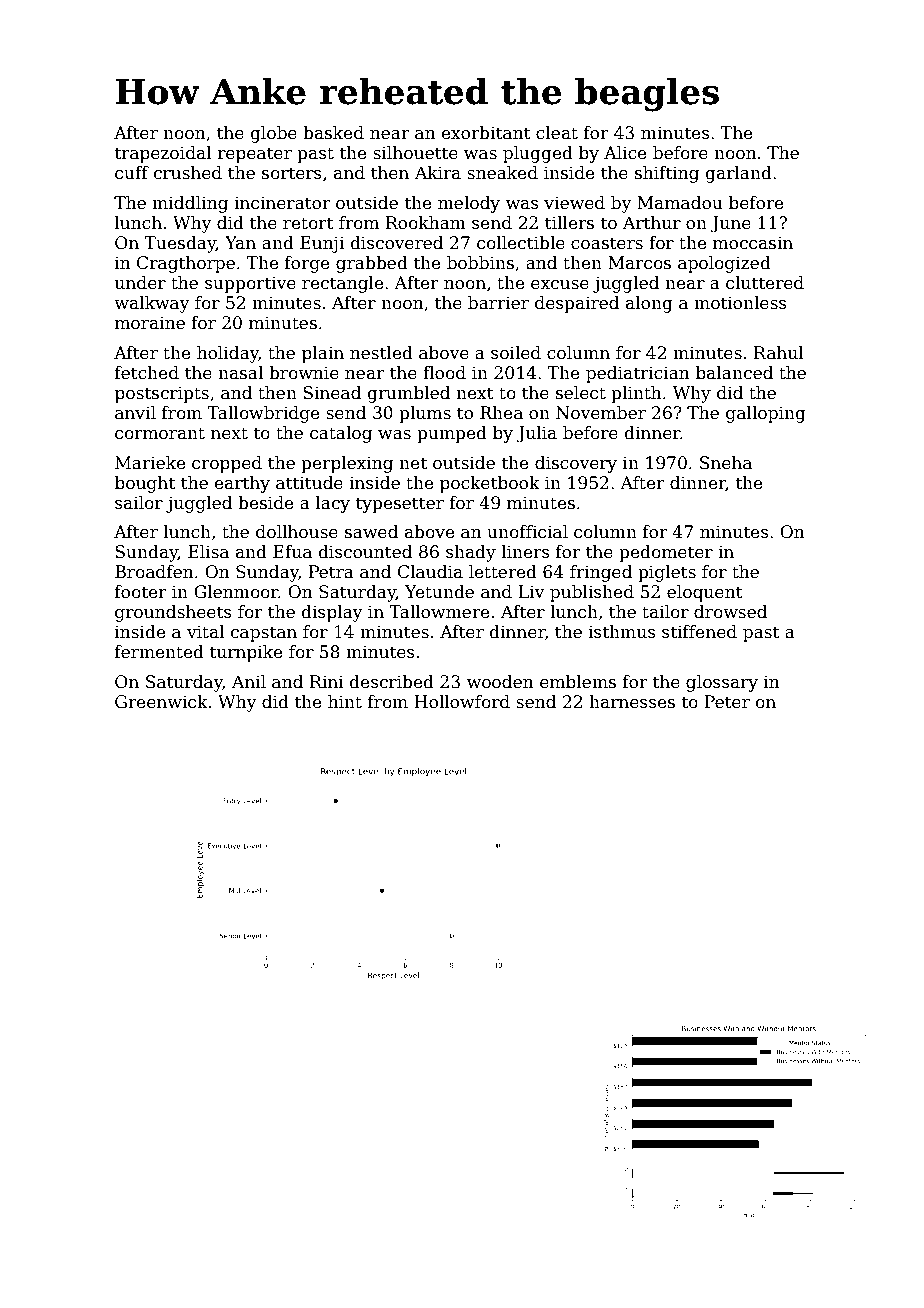  What do you see at coordinates (727, 702) in the document?
I see `Peter` at bounding box center [727, 702].
